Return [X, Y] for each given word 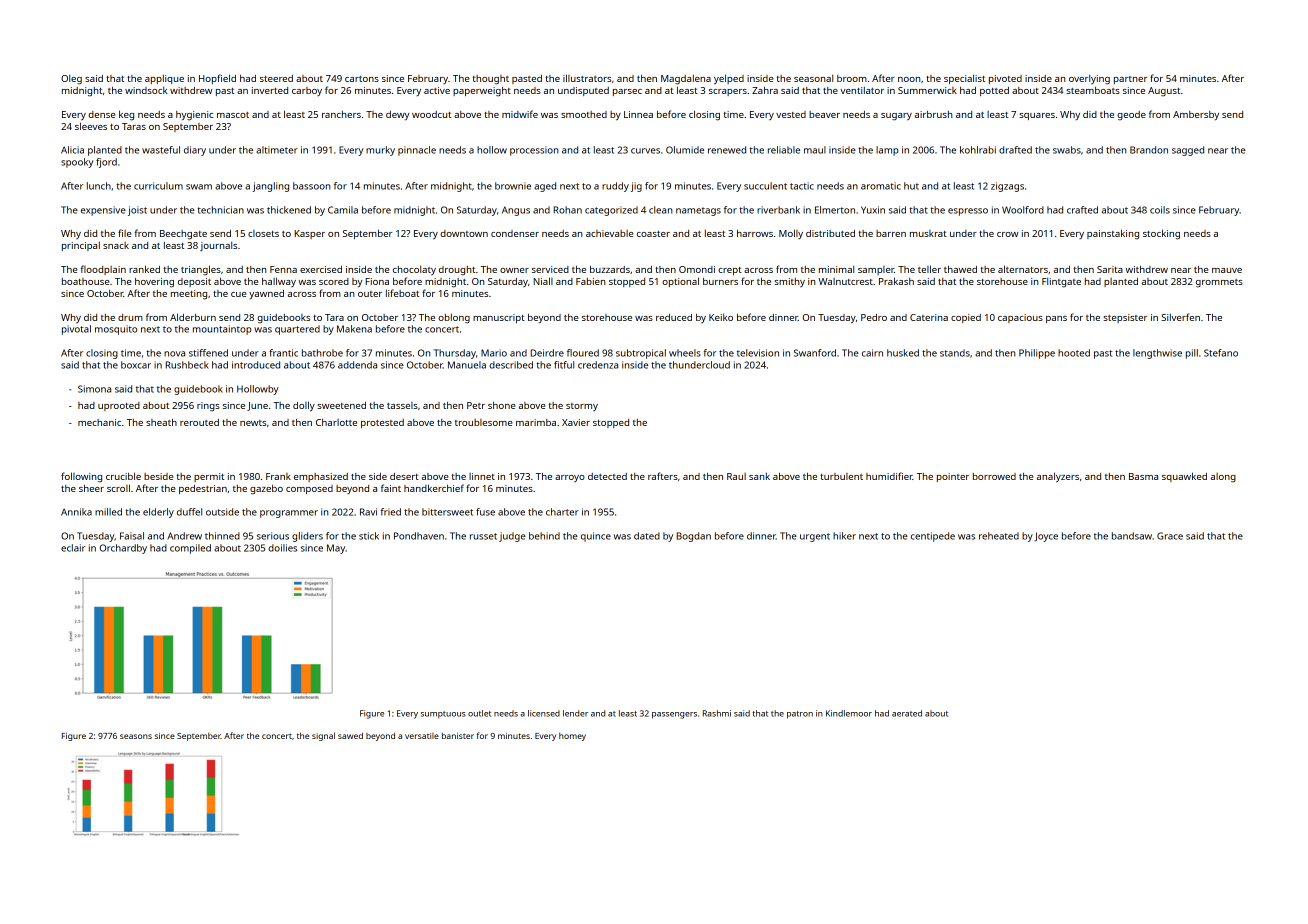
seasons [136, 736]
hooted [1074, 353]
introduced [256, 365]
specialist [964, 79]
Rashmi [717, 713]
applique [164, 79]
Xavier [576, 422]
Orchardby [123, 549]
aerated [907, 713]
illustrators [587, 78]
